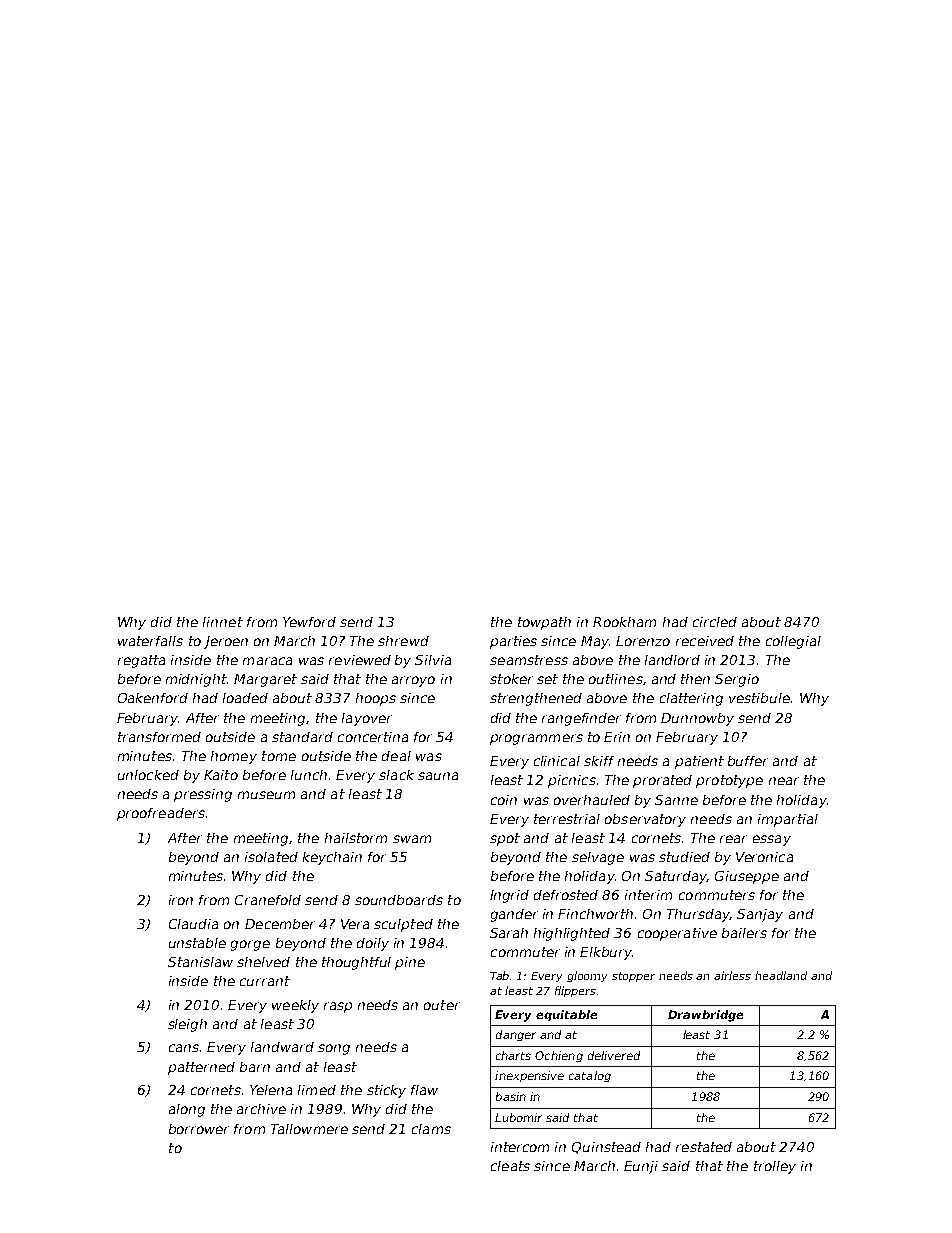 The image size is (952, 1233). What do you see at coordinates (566, 1015) in the screenshot?
I see `equitable` at bounding box center [566, 1015].
